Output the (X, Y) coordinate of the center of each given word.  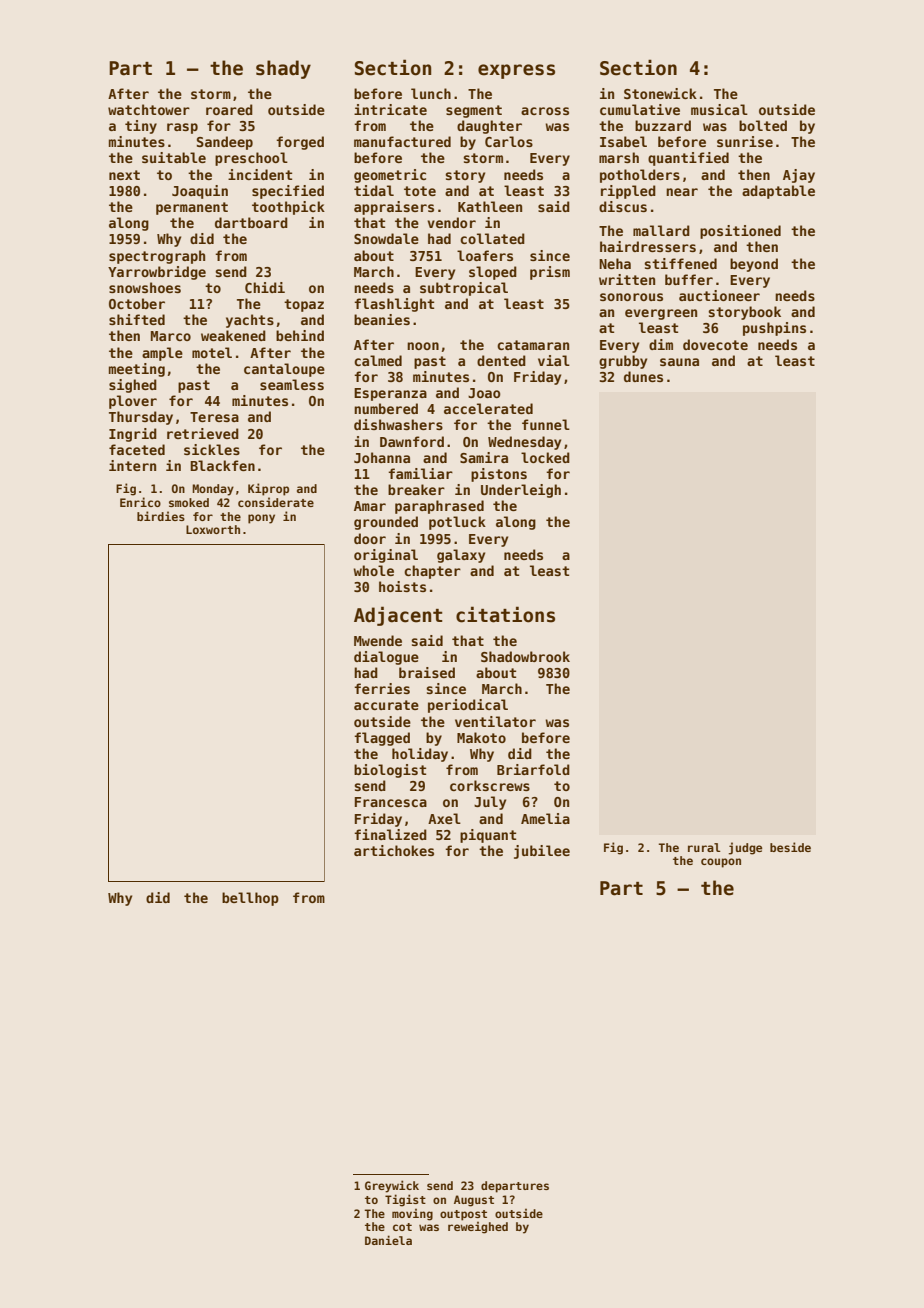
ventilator (495, 721)
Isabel (623, 141)
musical (719, 109)
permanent (192, 208)
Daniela (388, 1240)
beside (790, 847)
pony (261, 519)
